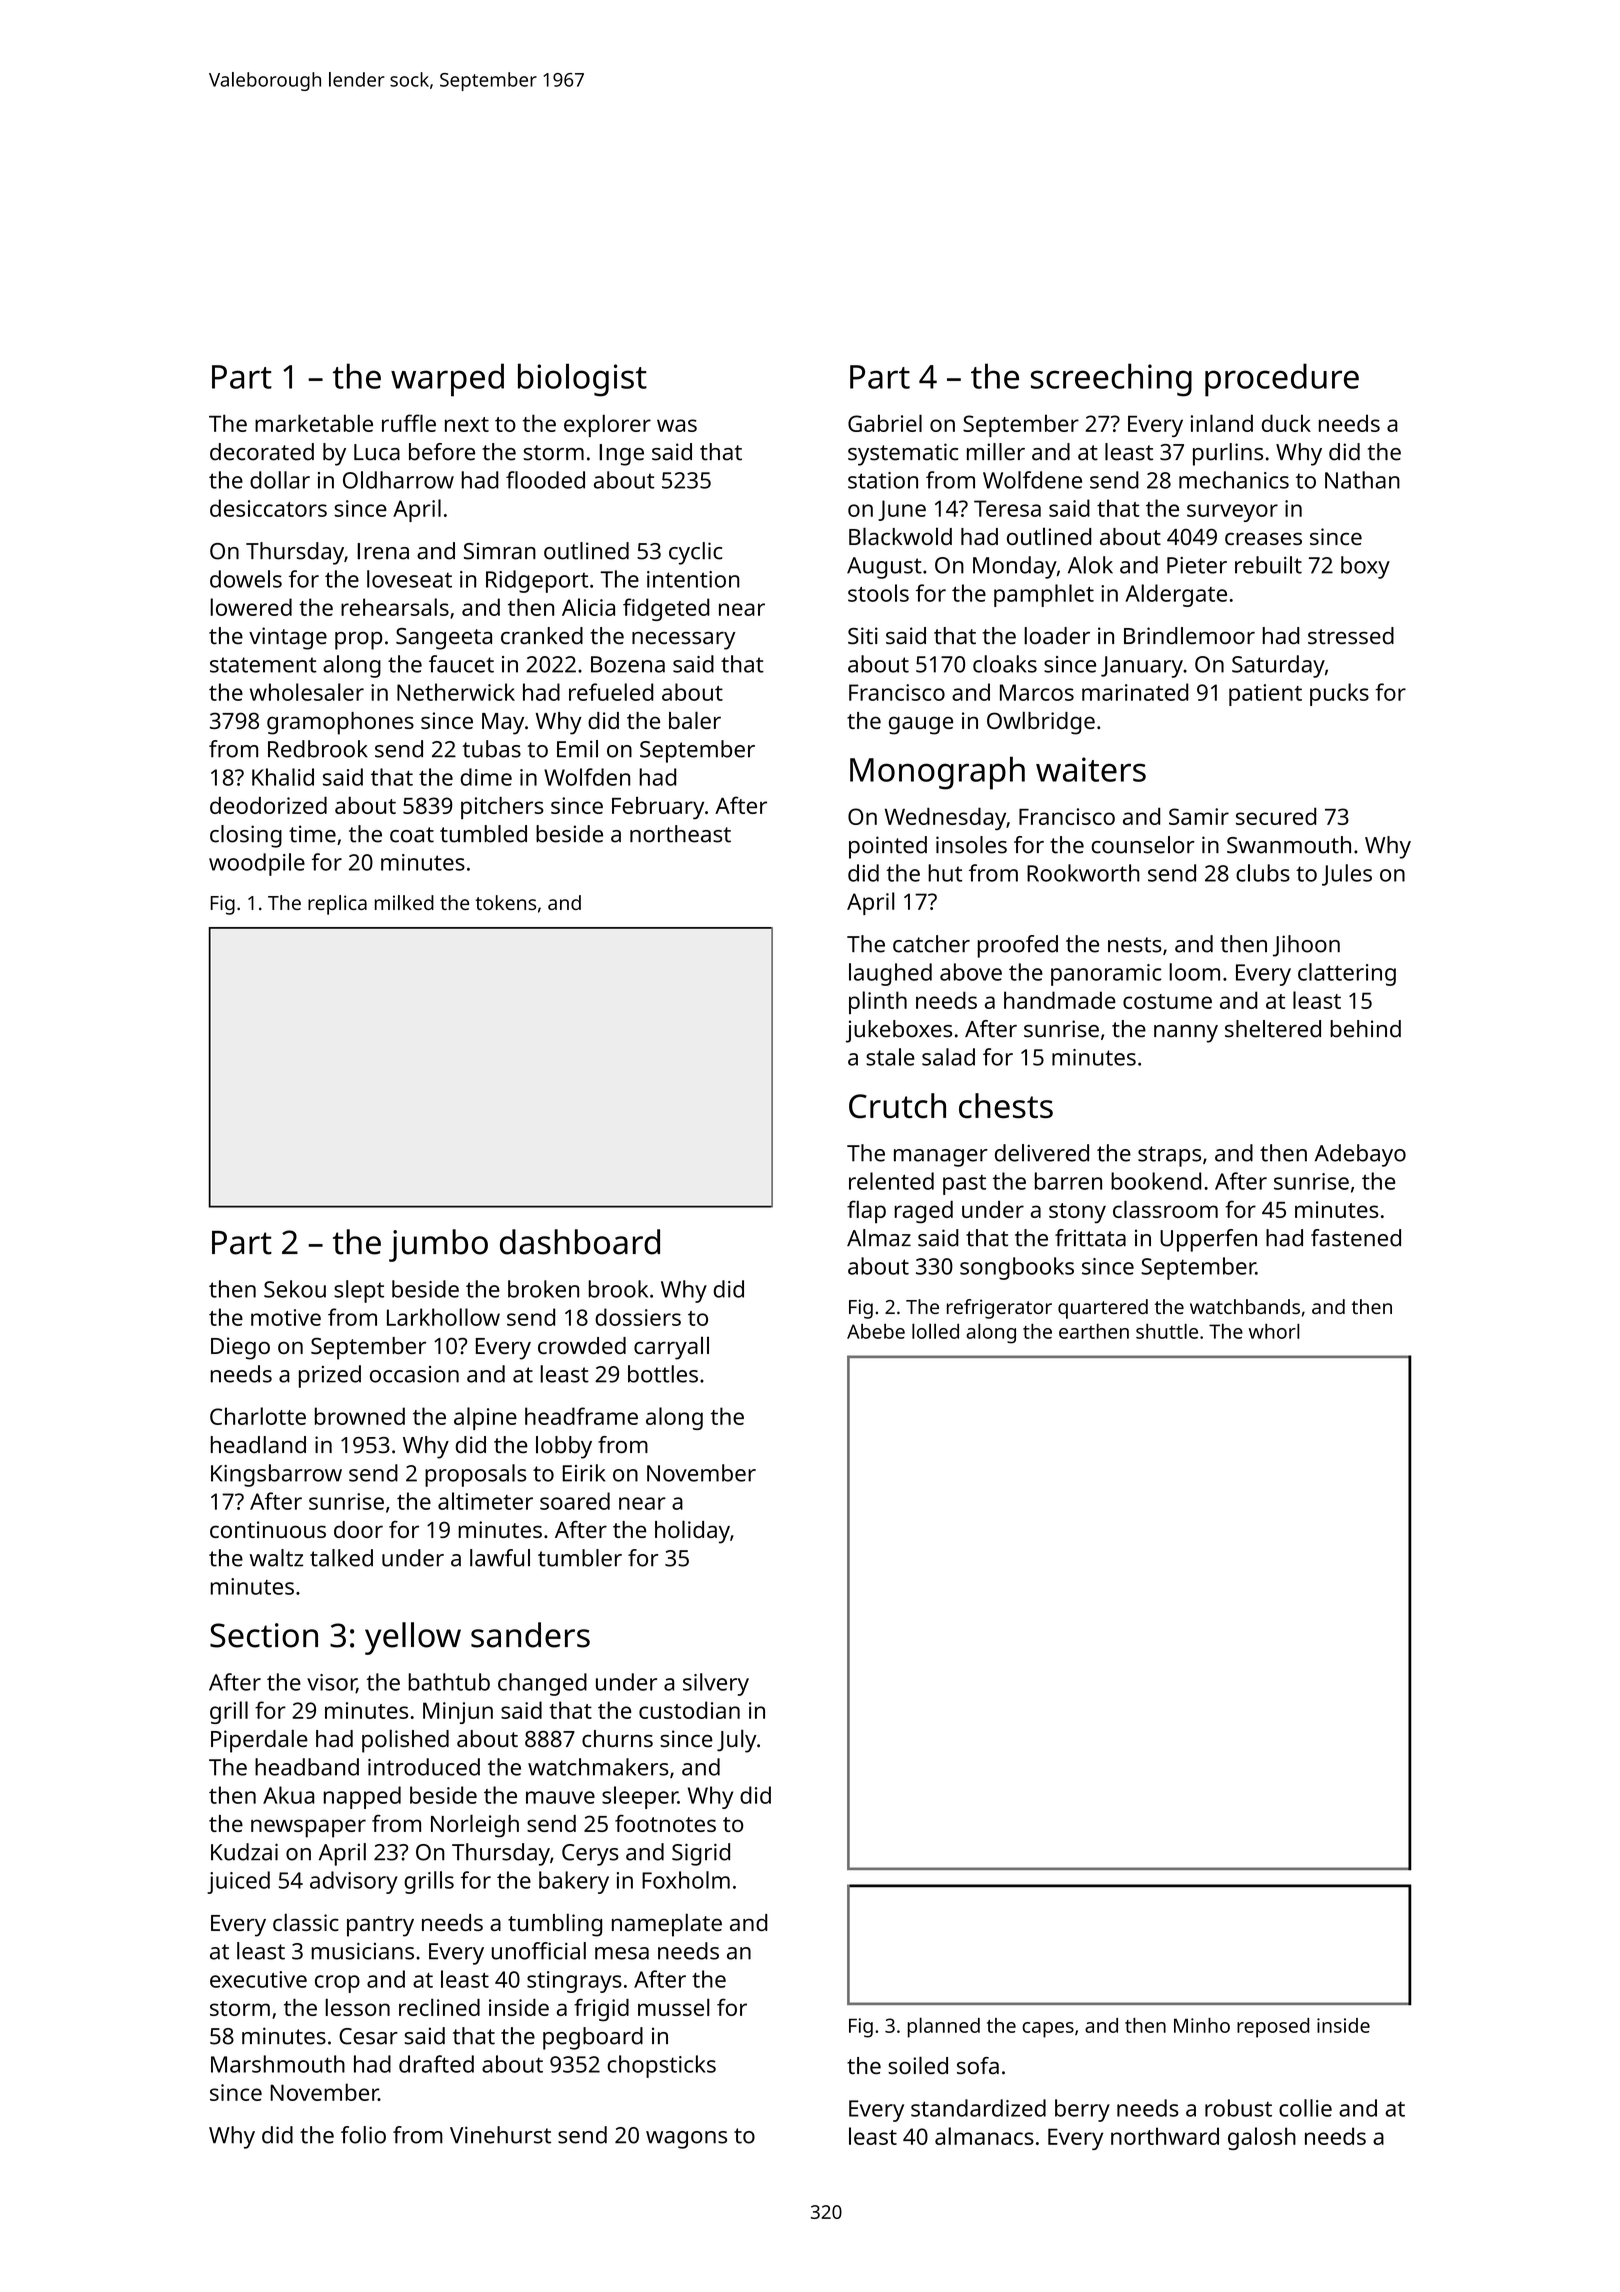 The width and height of the document is (1620, 2292). I want to click on straps, so click(1169, 1156).
